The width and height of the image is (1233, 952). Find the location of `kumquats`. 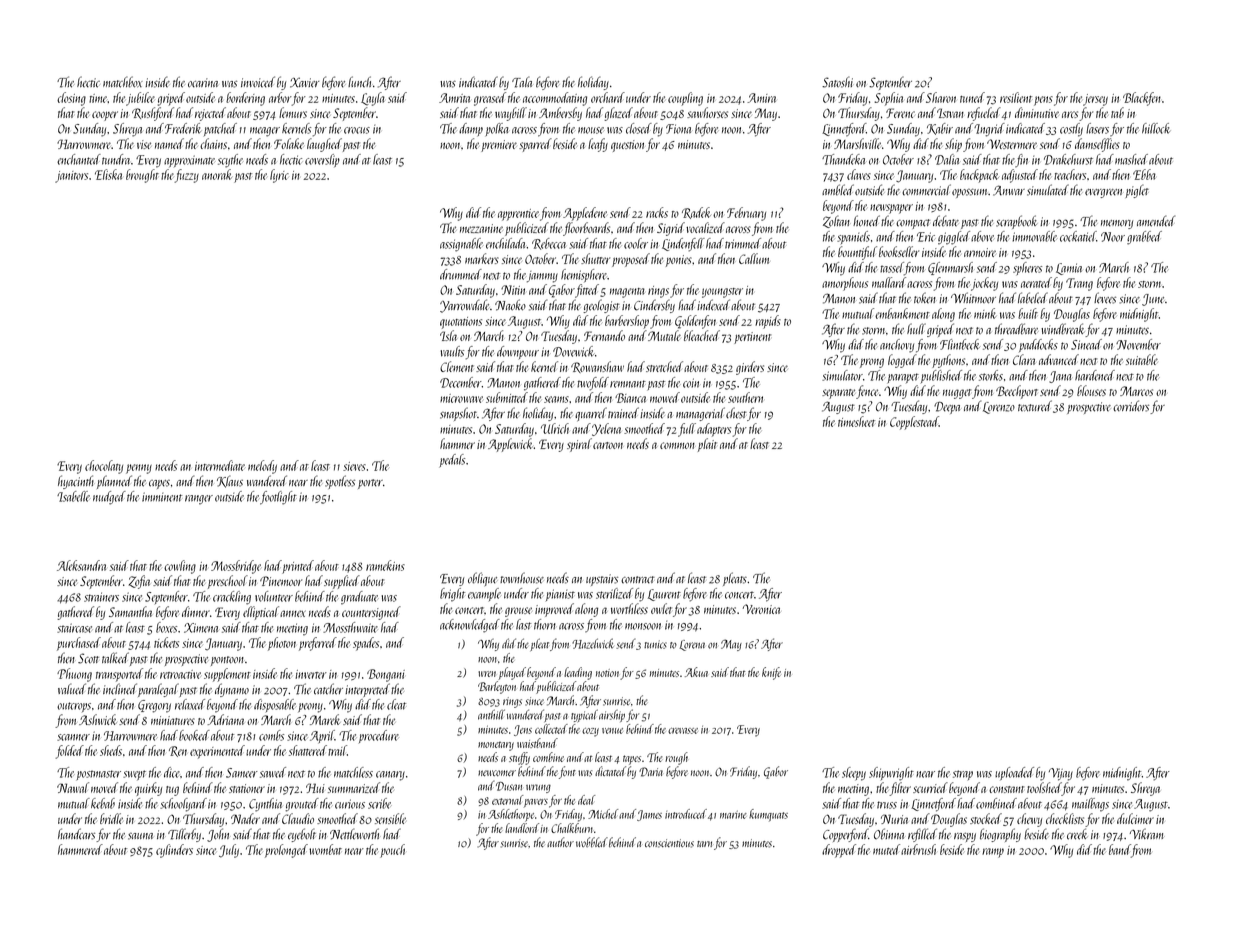

kumquats is located at coordinates (768, 815).
